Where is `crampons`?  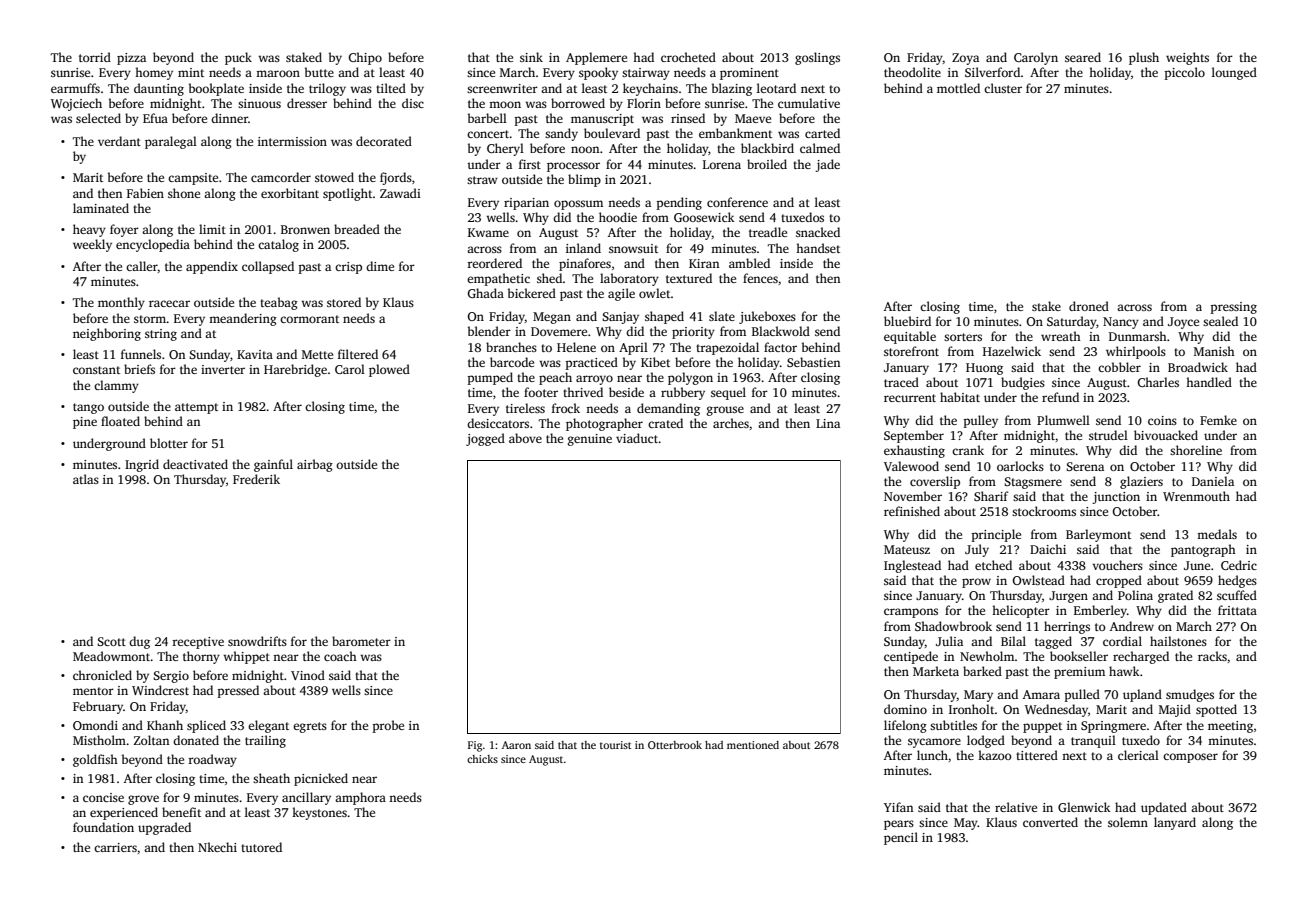 crampons is located at coordinates (911, 613).
